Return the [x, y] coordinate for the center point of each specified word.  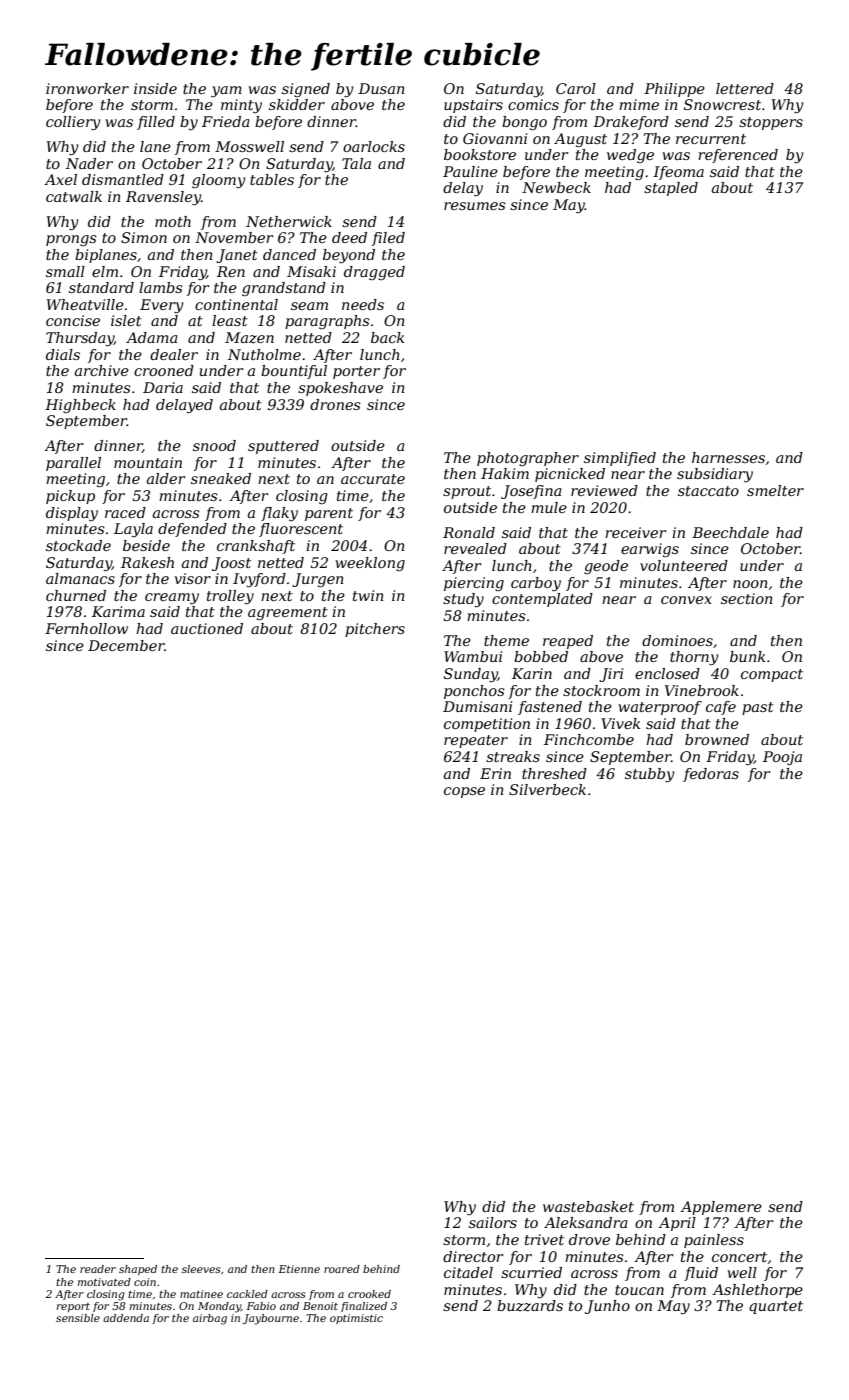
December [126, 645]
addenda [126, 1318]
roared [342, 1269]
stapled [671, 189]
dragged [374, 273]
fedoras [711, 775]
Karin [532, 673]
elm [105, 271]
